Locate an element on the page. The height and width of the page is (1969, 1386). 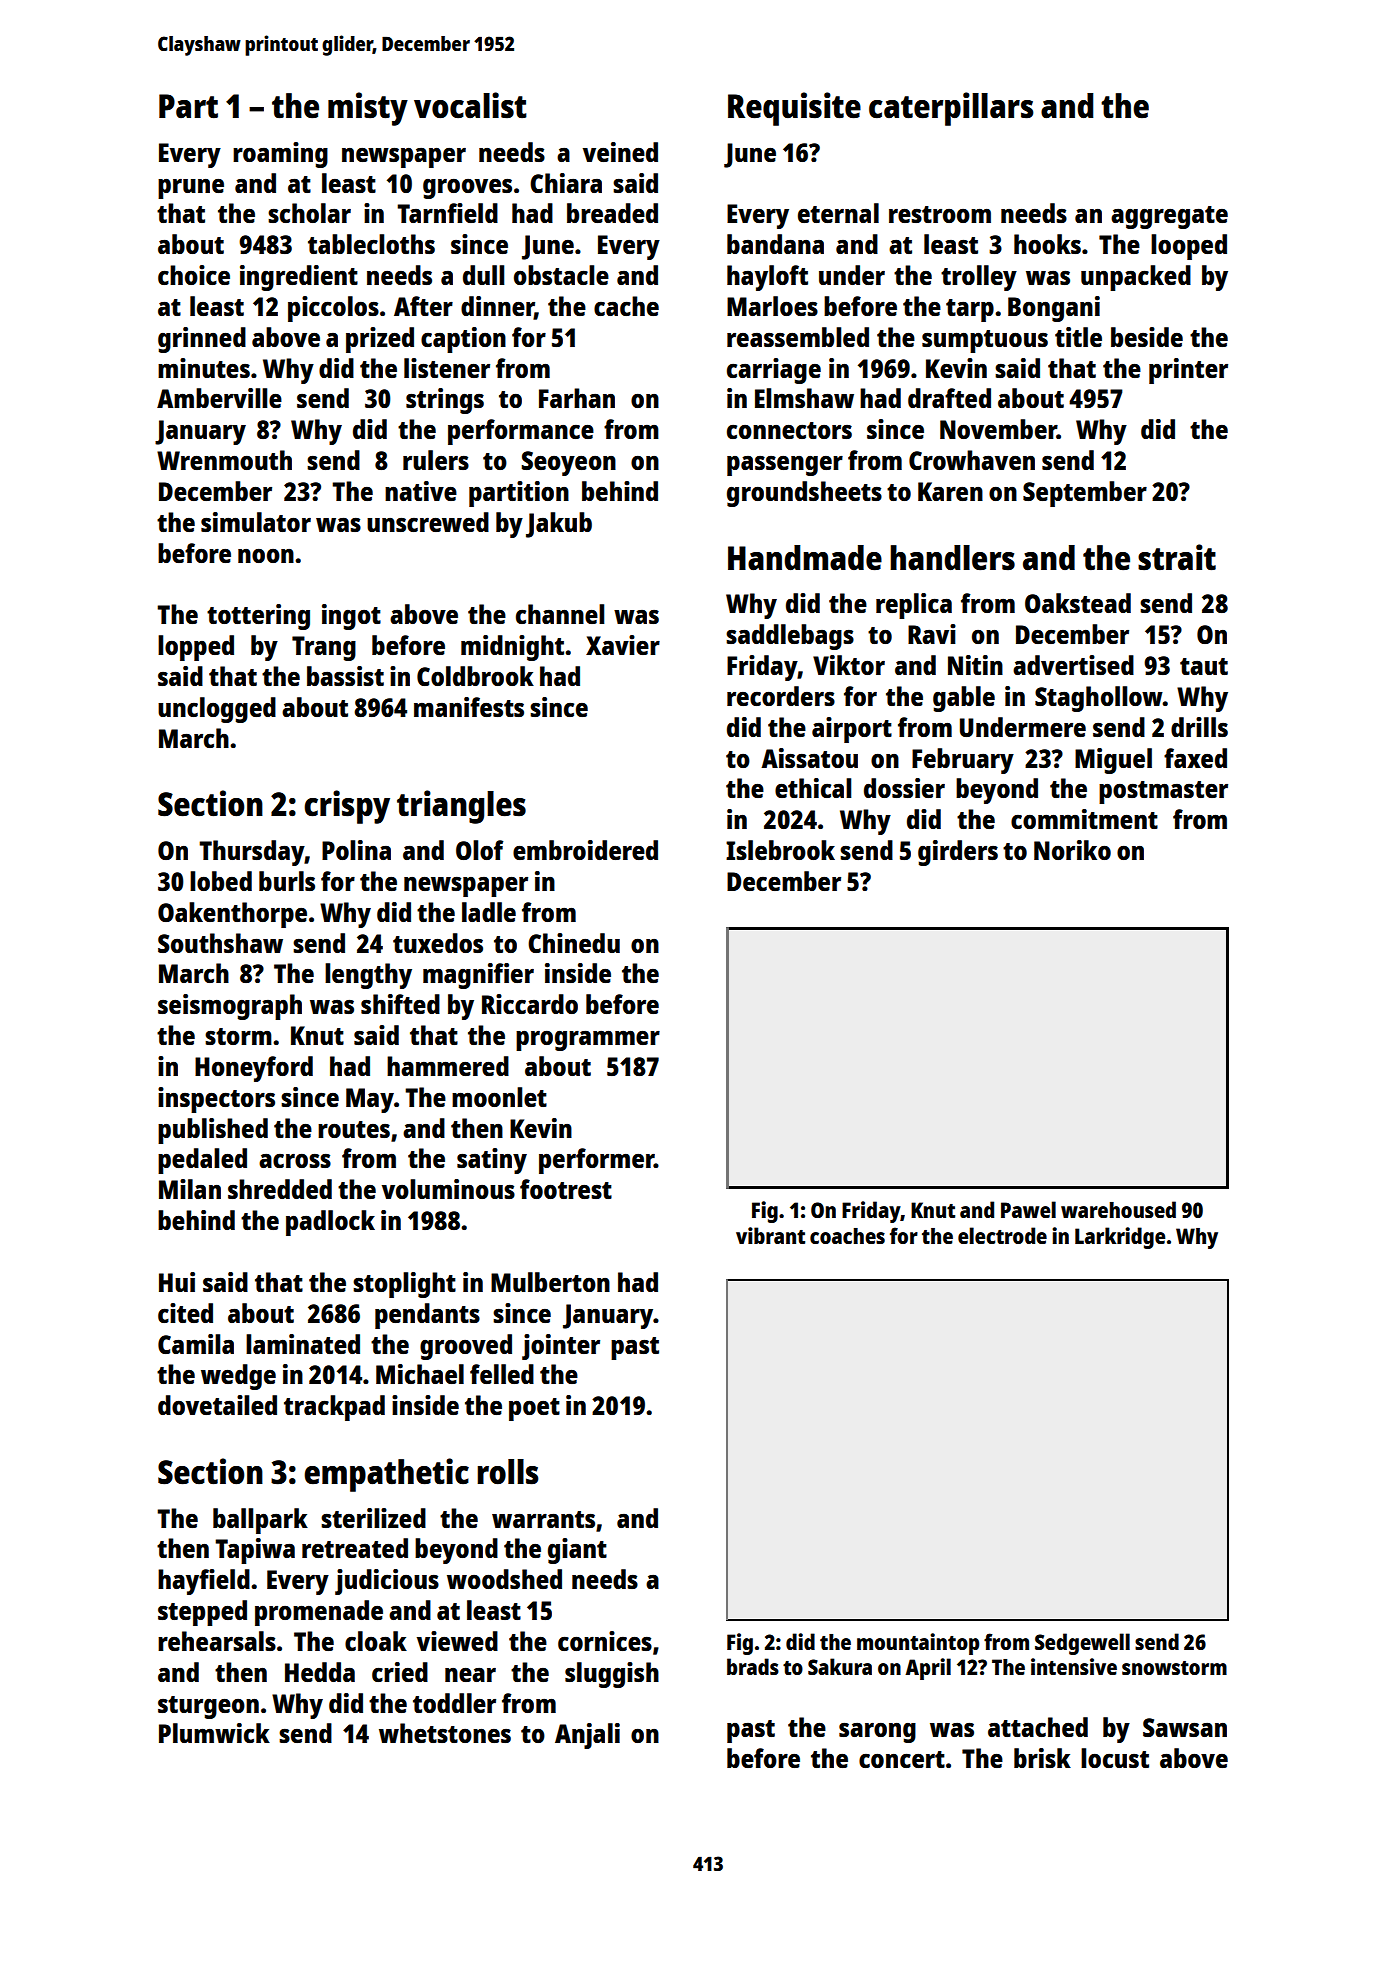
Handmade is located at coordinates (805, 558).
